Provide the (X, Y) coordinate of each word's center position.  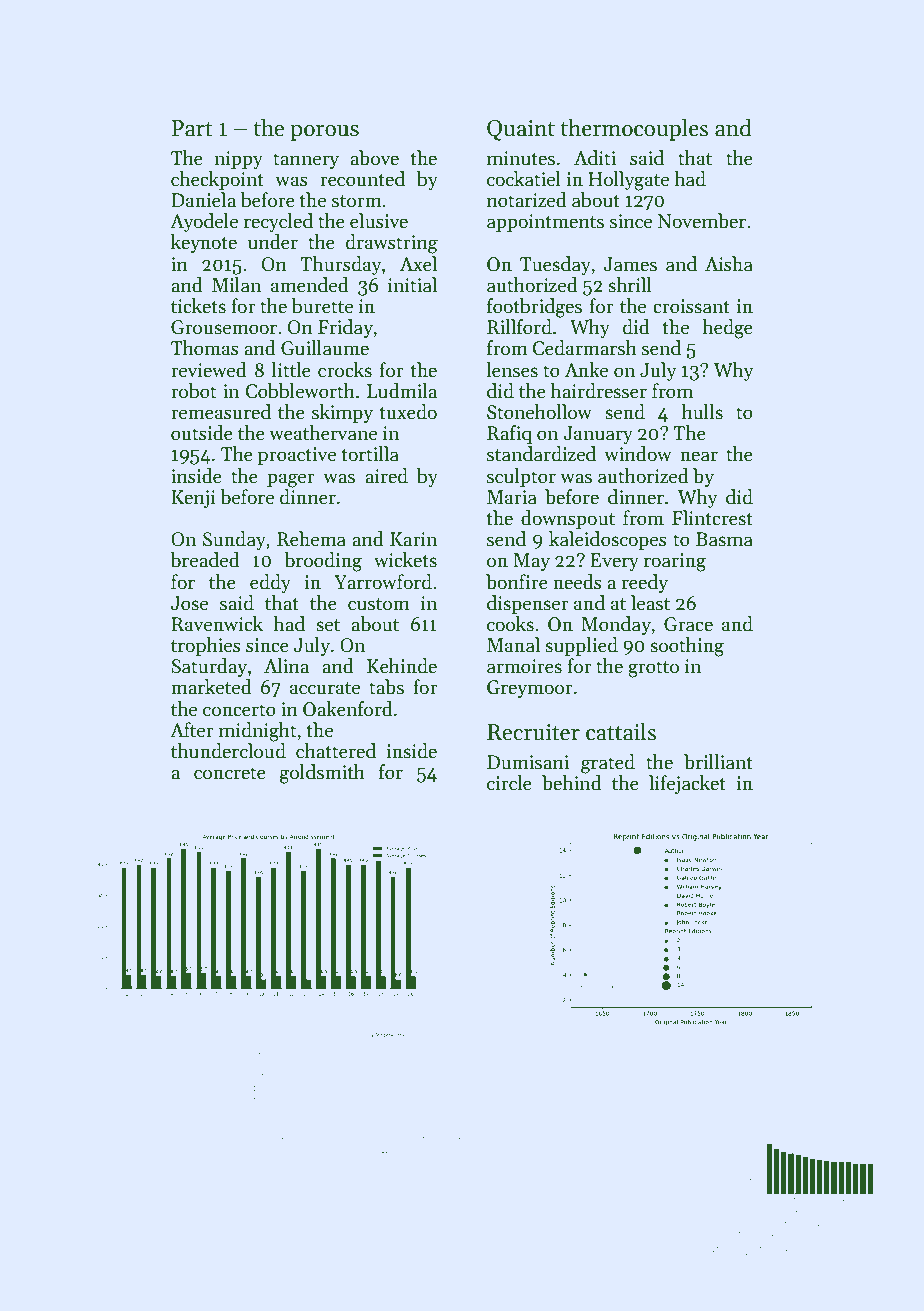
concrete (230, 773)
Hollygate (628, 181)
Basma (724, 539)
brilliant (718, 762)
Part (192, 128)
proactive (297, 456)
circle (509, 783)
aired (386, 476)
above (374, 158)
